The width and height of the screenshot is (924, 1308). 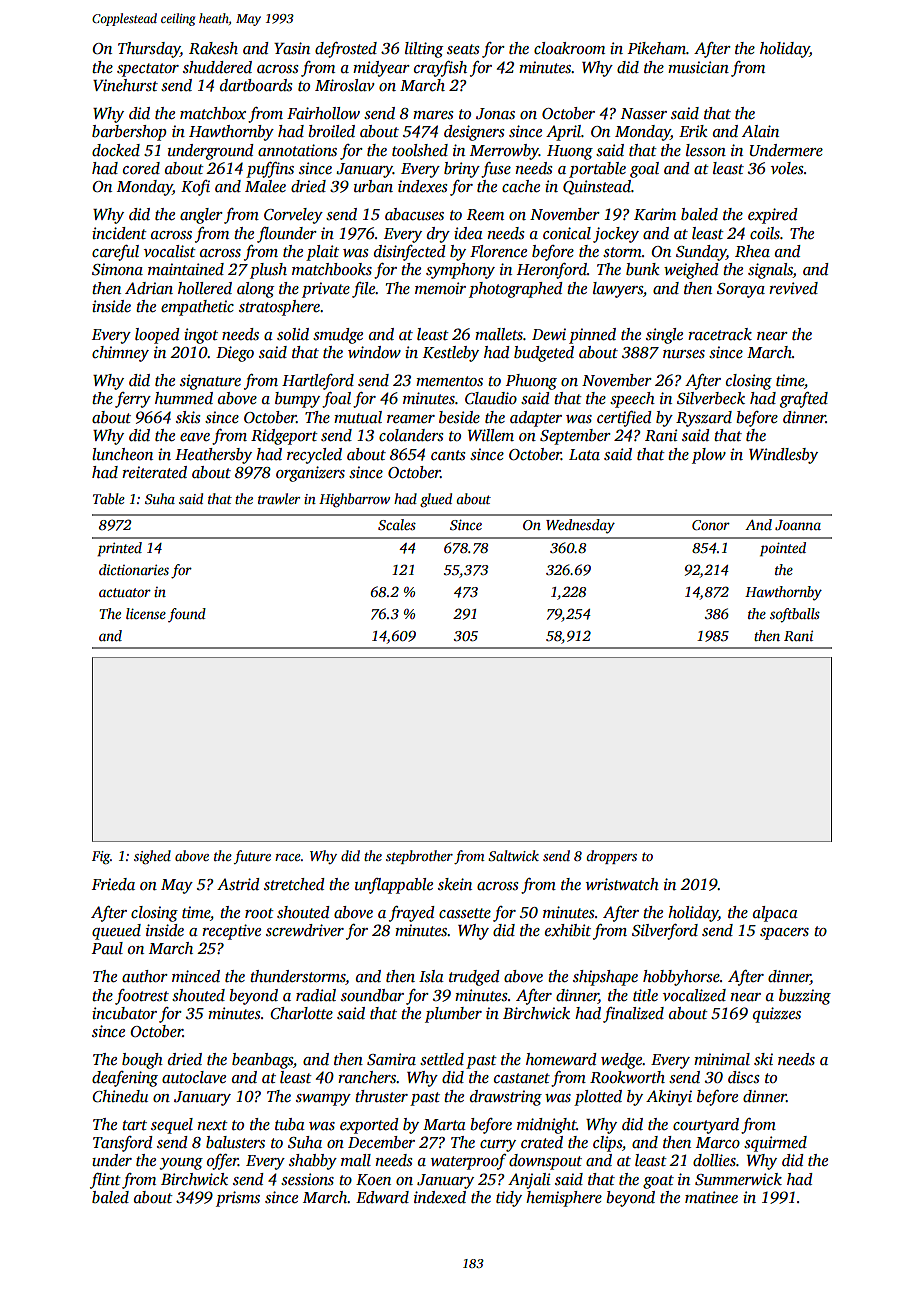 I want to click on Rhea, so click(x=752, y=251).
